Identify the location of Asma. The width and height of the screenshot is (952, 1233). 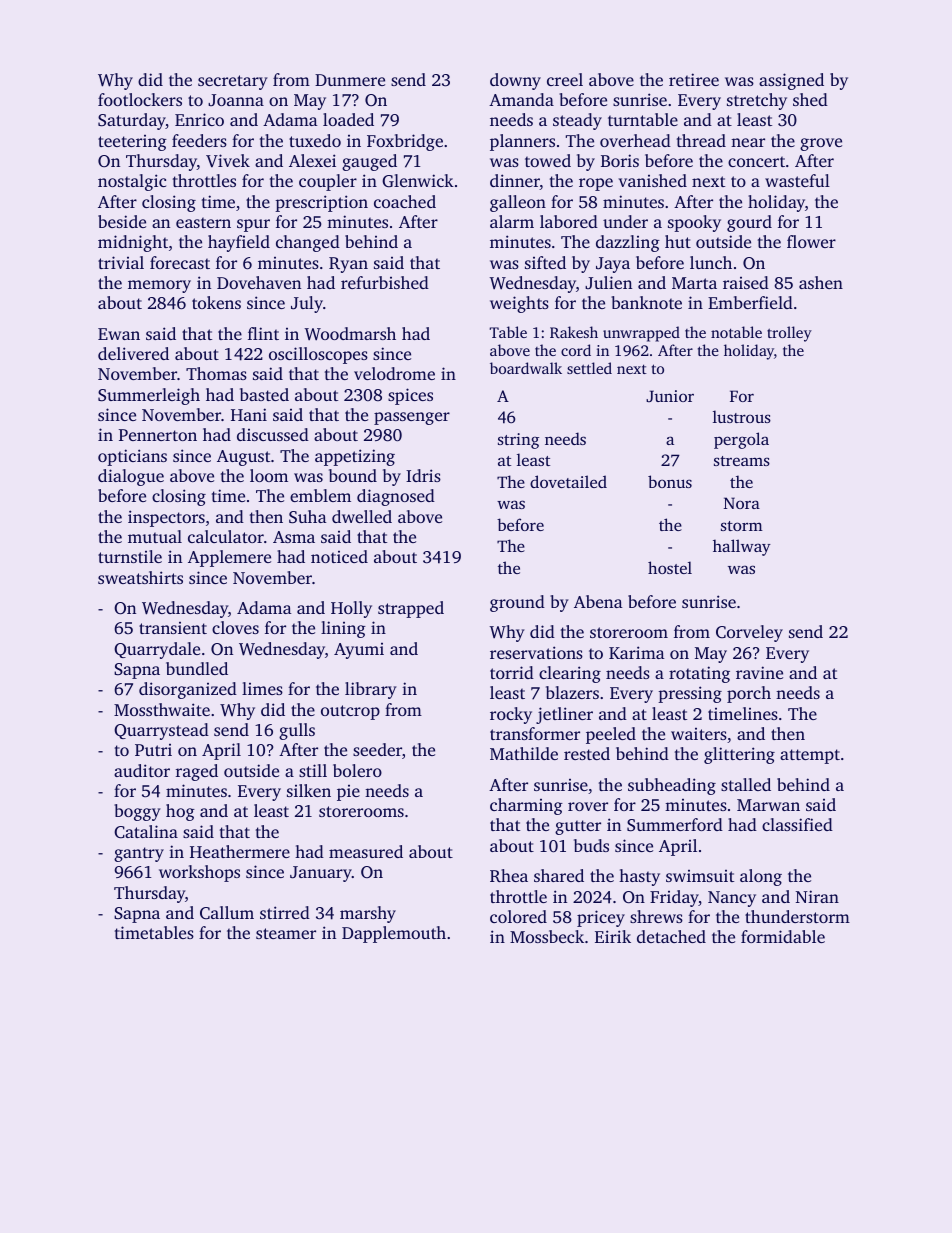
(294, 537).
